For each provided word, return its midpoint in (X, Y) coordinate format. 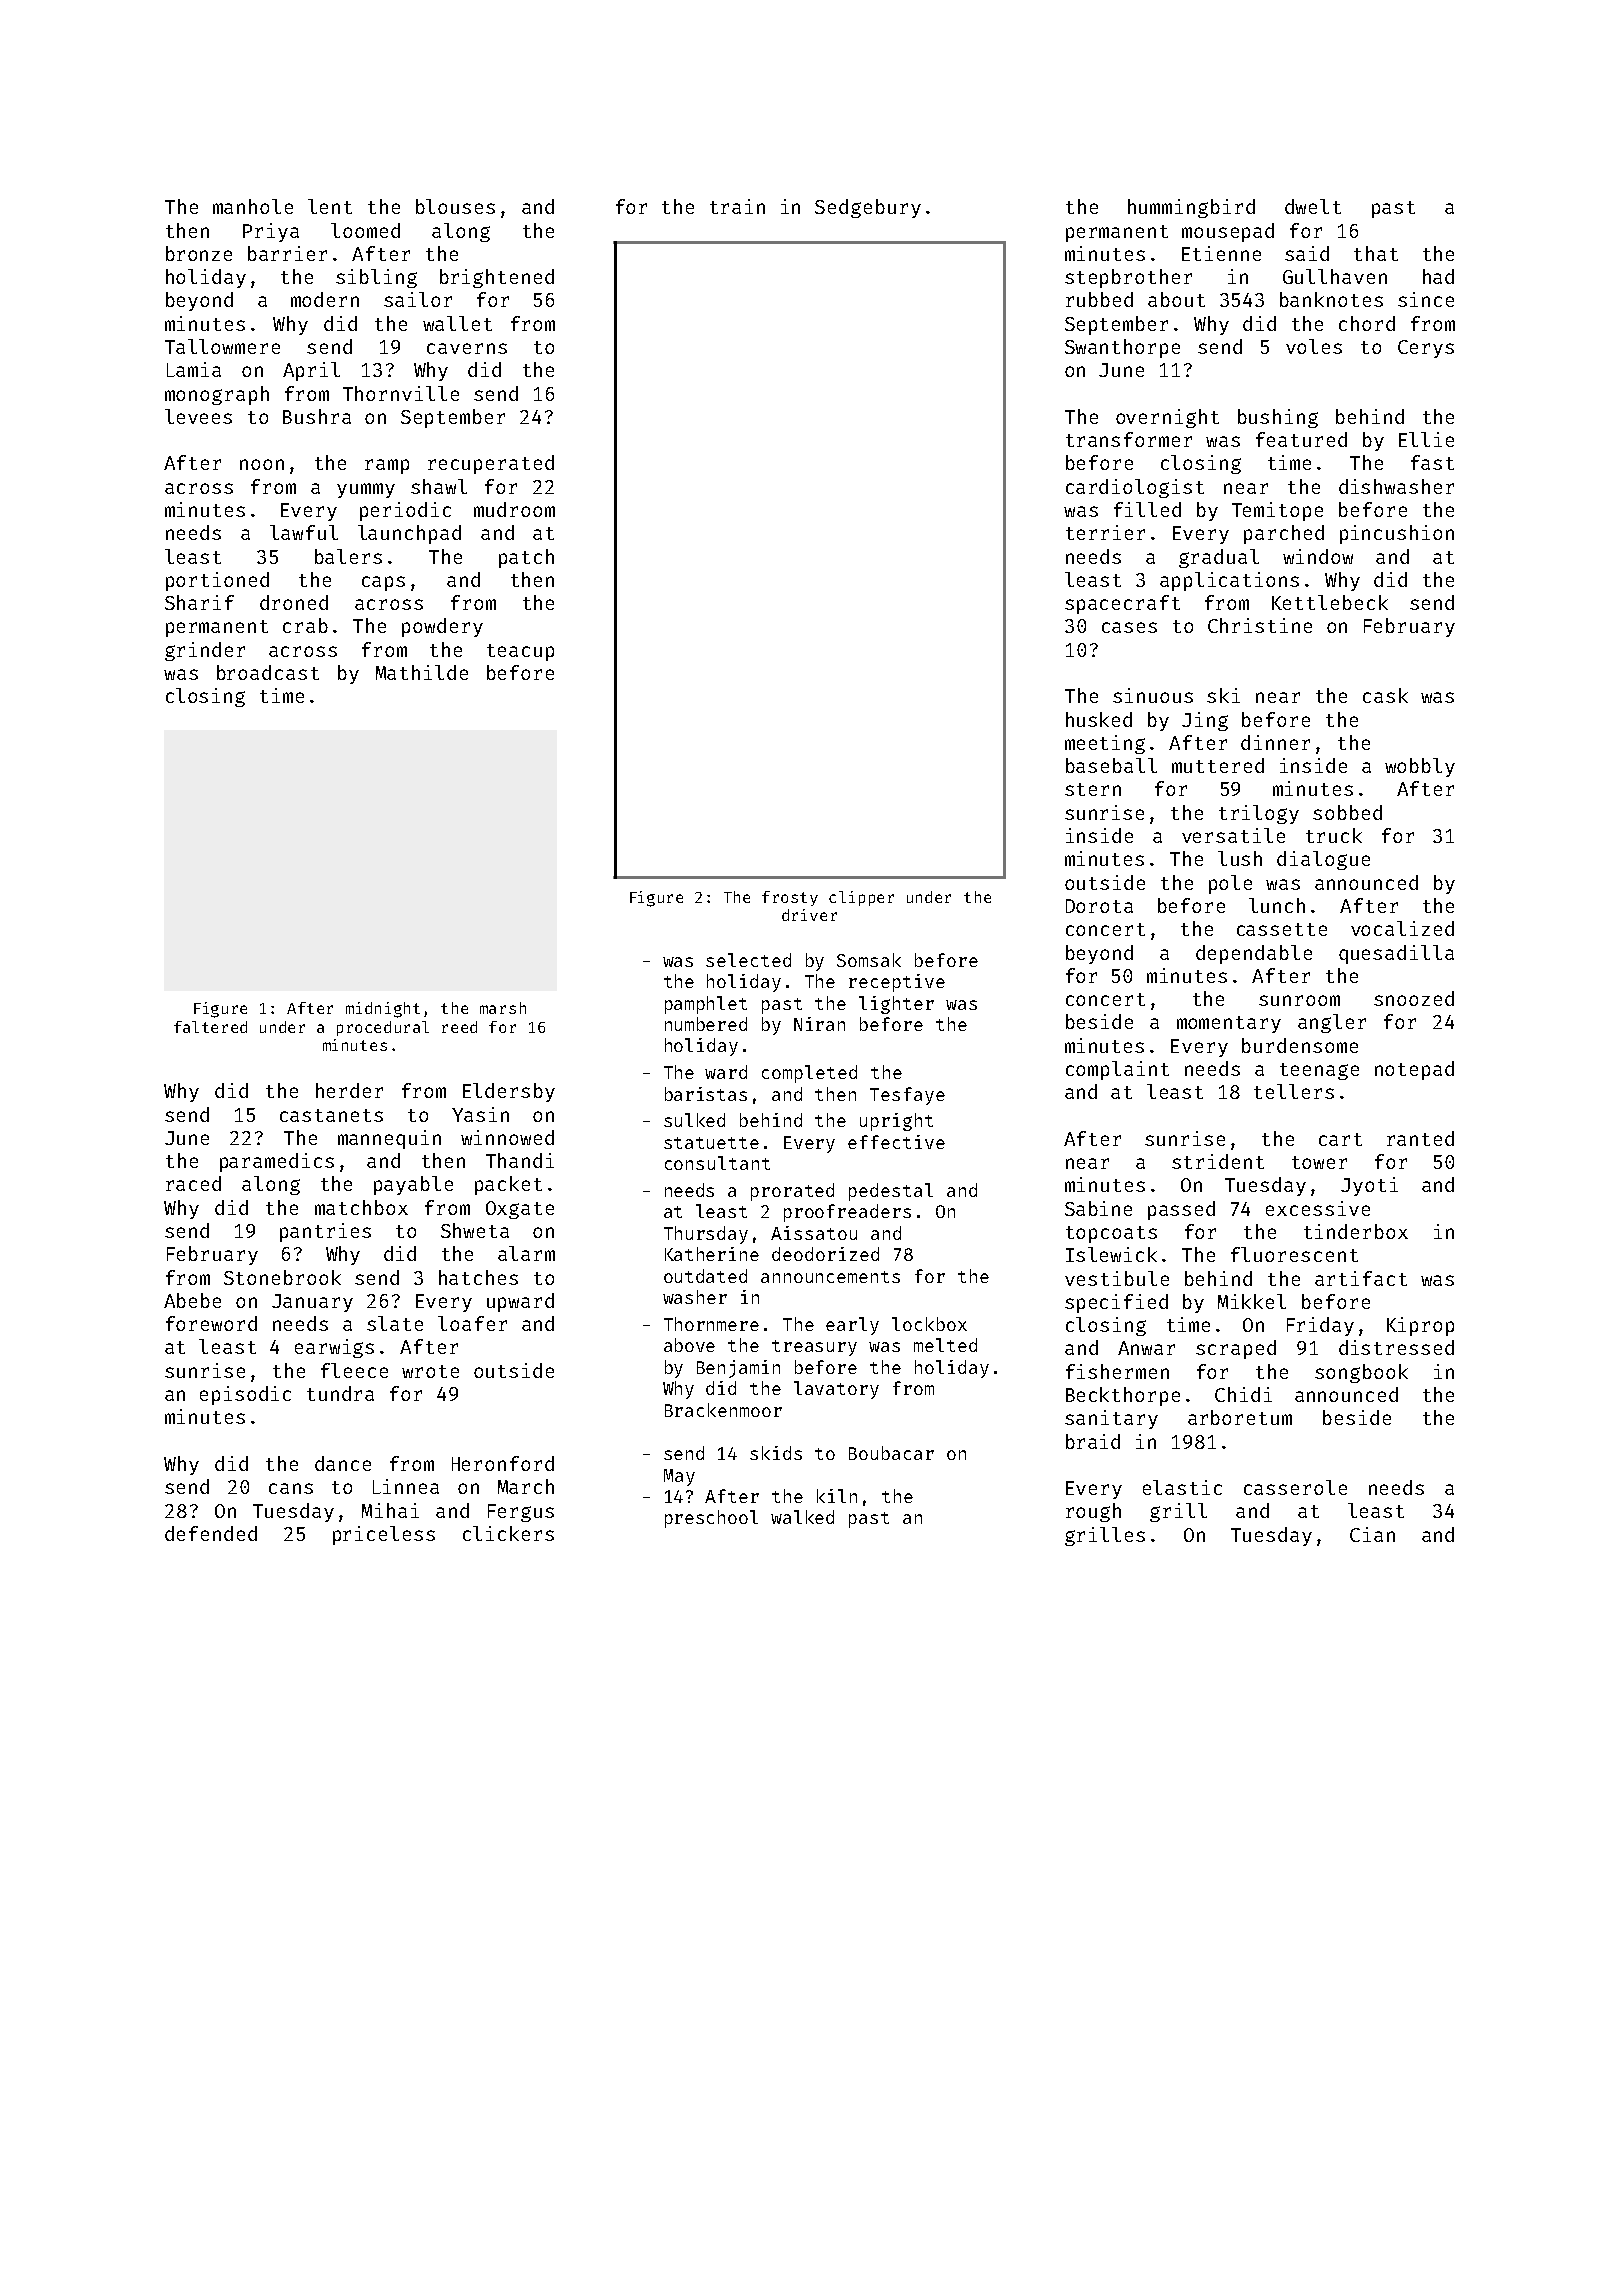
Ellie (1426, 439)
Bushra (317, 416)
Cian (1372, 1534)
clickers (508, 1533)
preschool (711, 1519)
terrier (1105, 532)
